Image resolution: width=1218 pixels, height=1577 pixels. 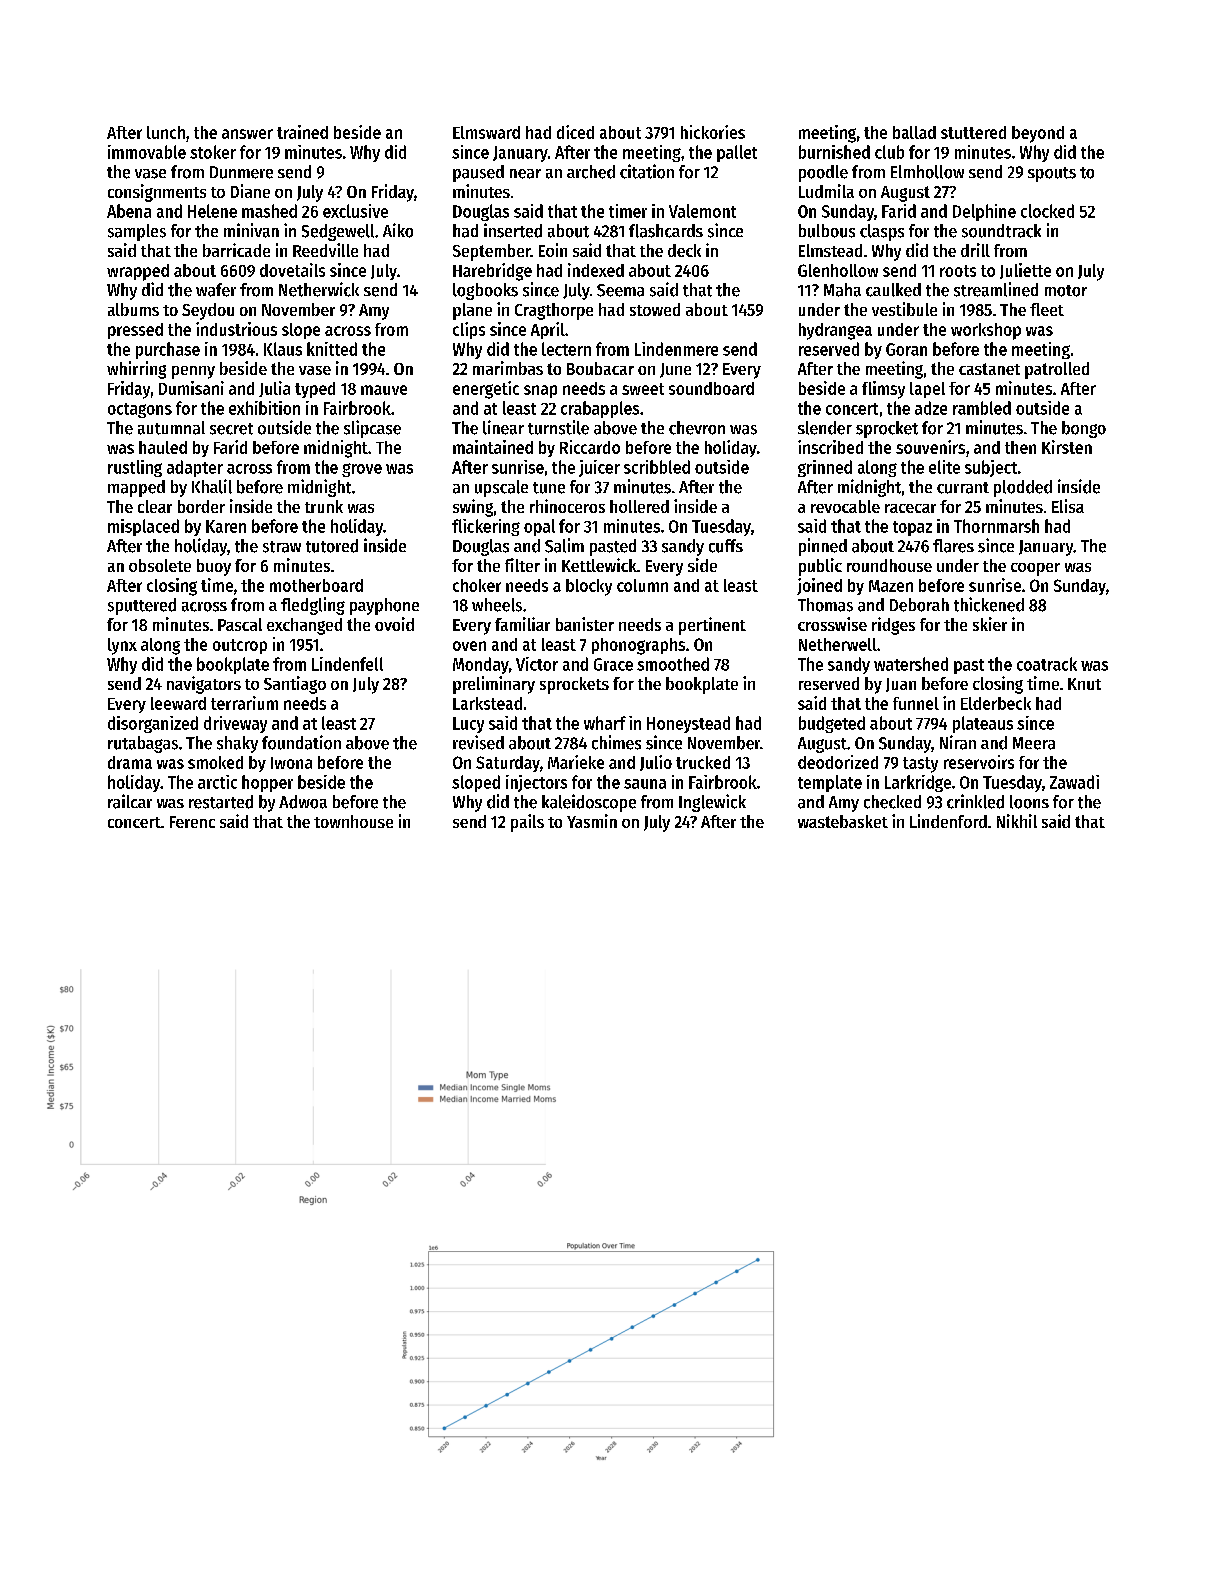 I want to click on pressed, so click(x=135, y=331).
